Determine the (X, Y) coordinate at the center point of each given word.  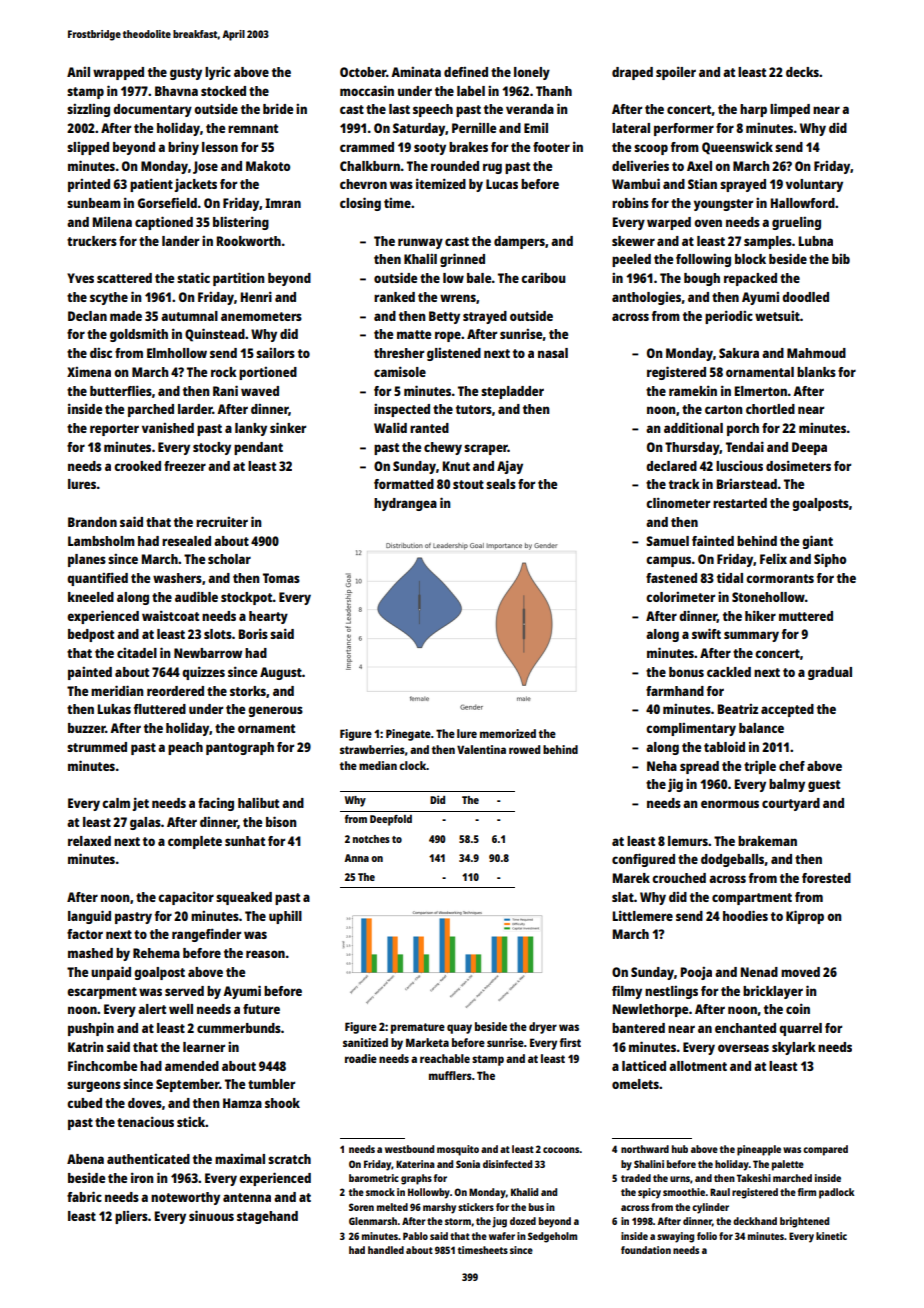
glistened (454, 354)
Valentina (481, 749)
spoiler (676, 73)
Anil (78, 72)
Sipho (830, 560)
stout (468, 484)
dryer (543, 1028)
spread (699, 767)
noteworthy (185, 1198)
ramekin (693, 390)
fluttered (160, 709)
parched (151, 410)
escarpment (102, 993)
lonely (532, 73)
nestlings (671, 992)
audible (196, 596)
